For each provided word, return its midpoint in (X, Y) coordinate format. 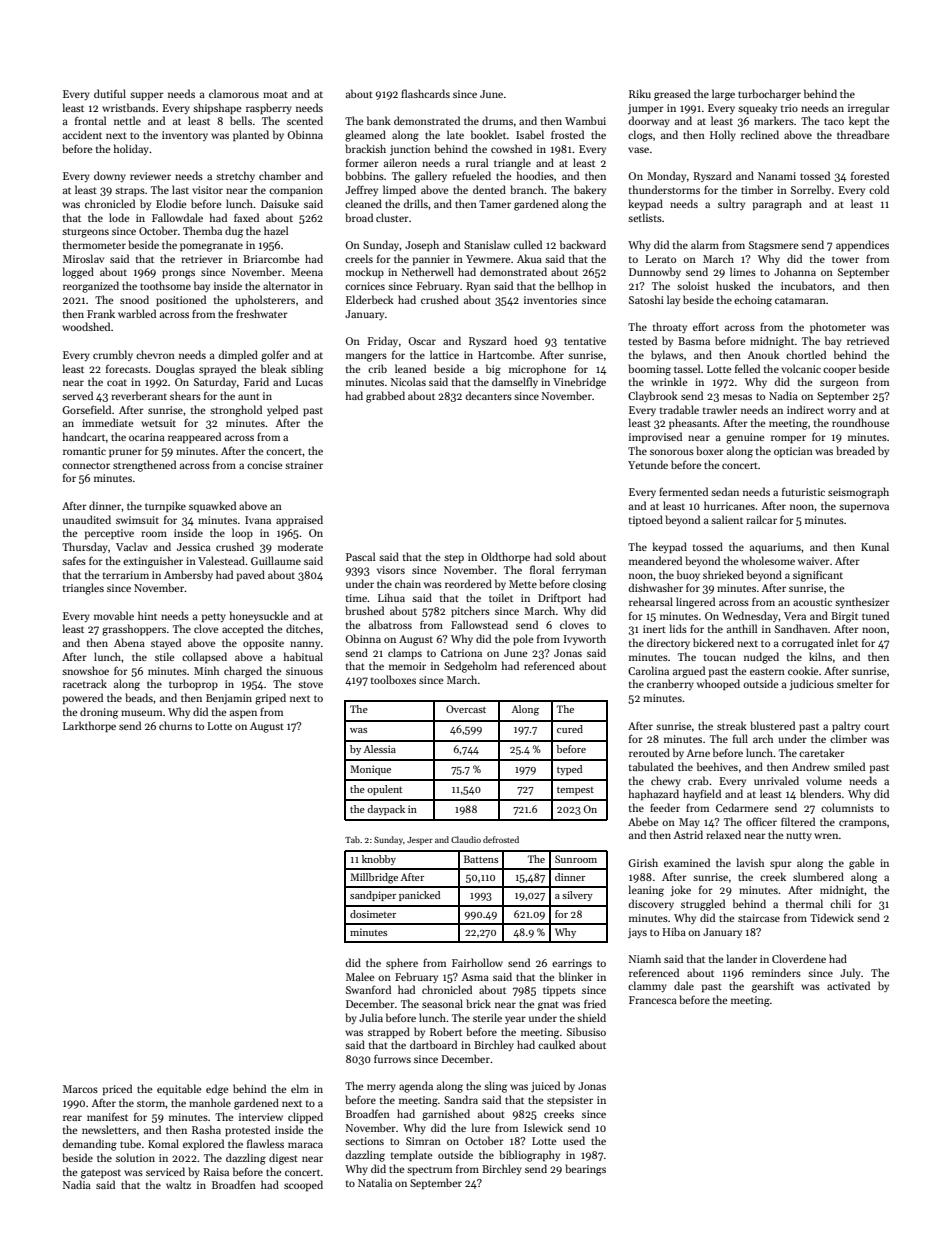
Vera (795, 616)
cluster (392, 217)
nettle (127, 120)
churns (175, 725)
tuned (875, 615)
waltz (178, 1184)
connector (86, 465)
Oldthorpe (505, 557)
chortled (806, 354)
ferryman (584, 570)
